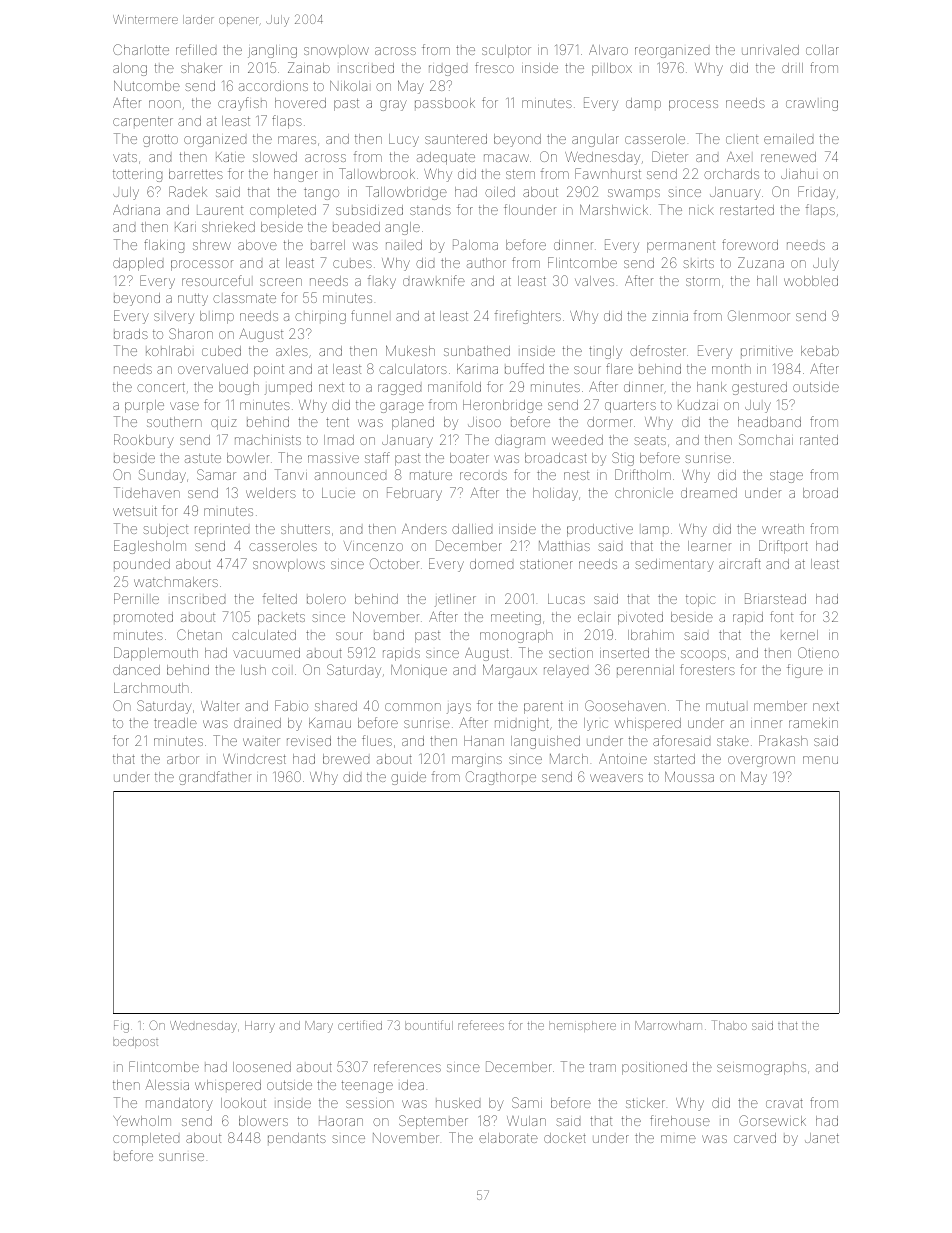  Describe the element at coordinates (780, 706) in the page. I see `member` at that location.
